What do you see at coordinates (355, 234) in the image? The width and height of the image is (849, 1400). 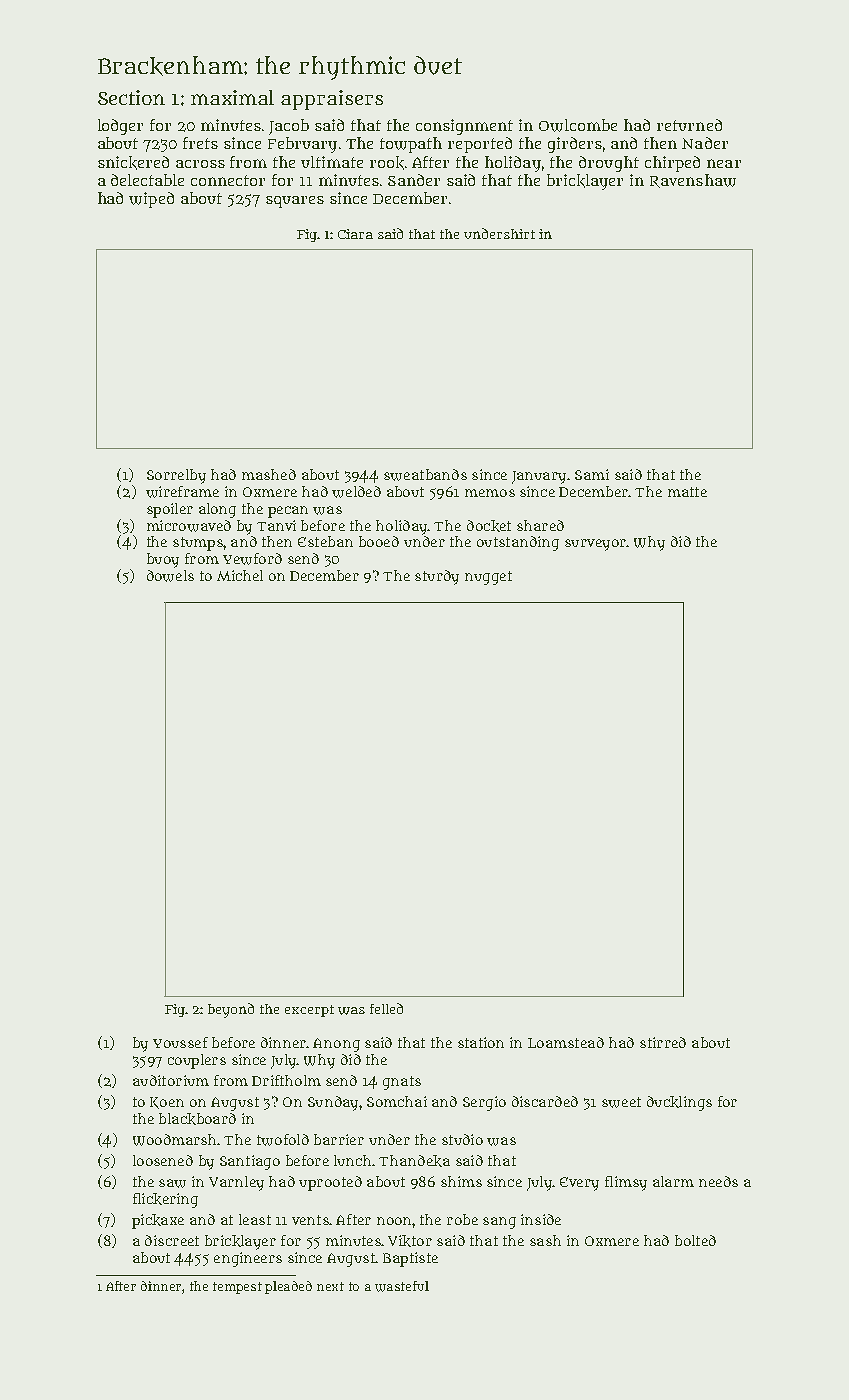 I see `Ciara` at bounding box center [355, 234].
